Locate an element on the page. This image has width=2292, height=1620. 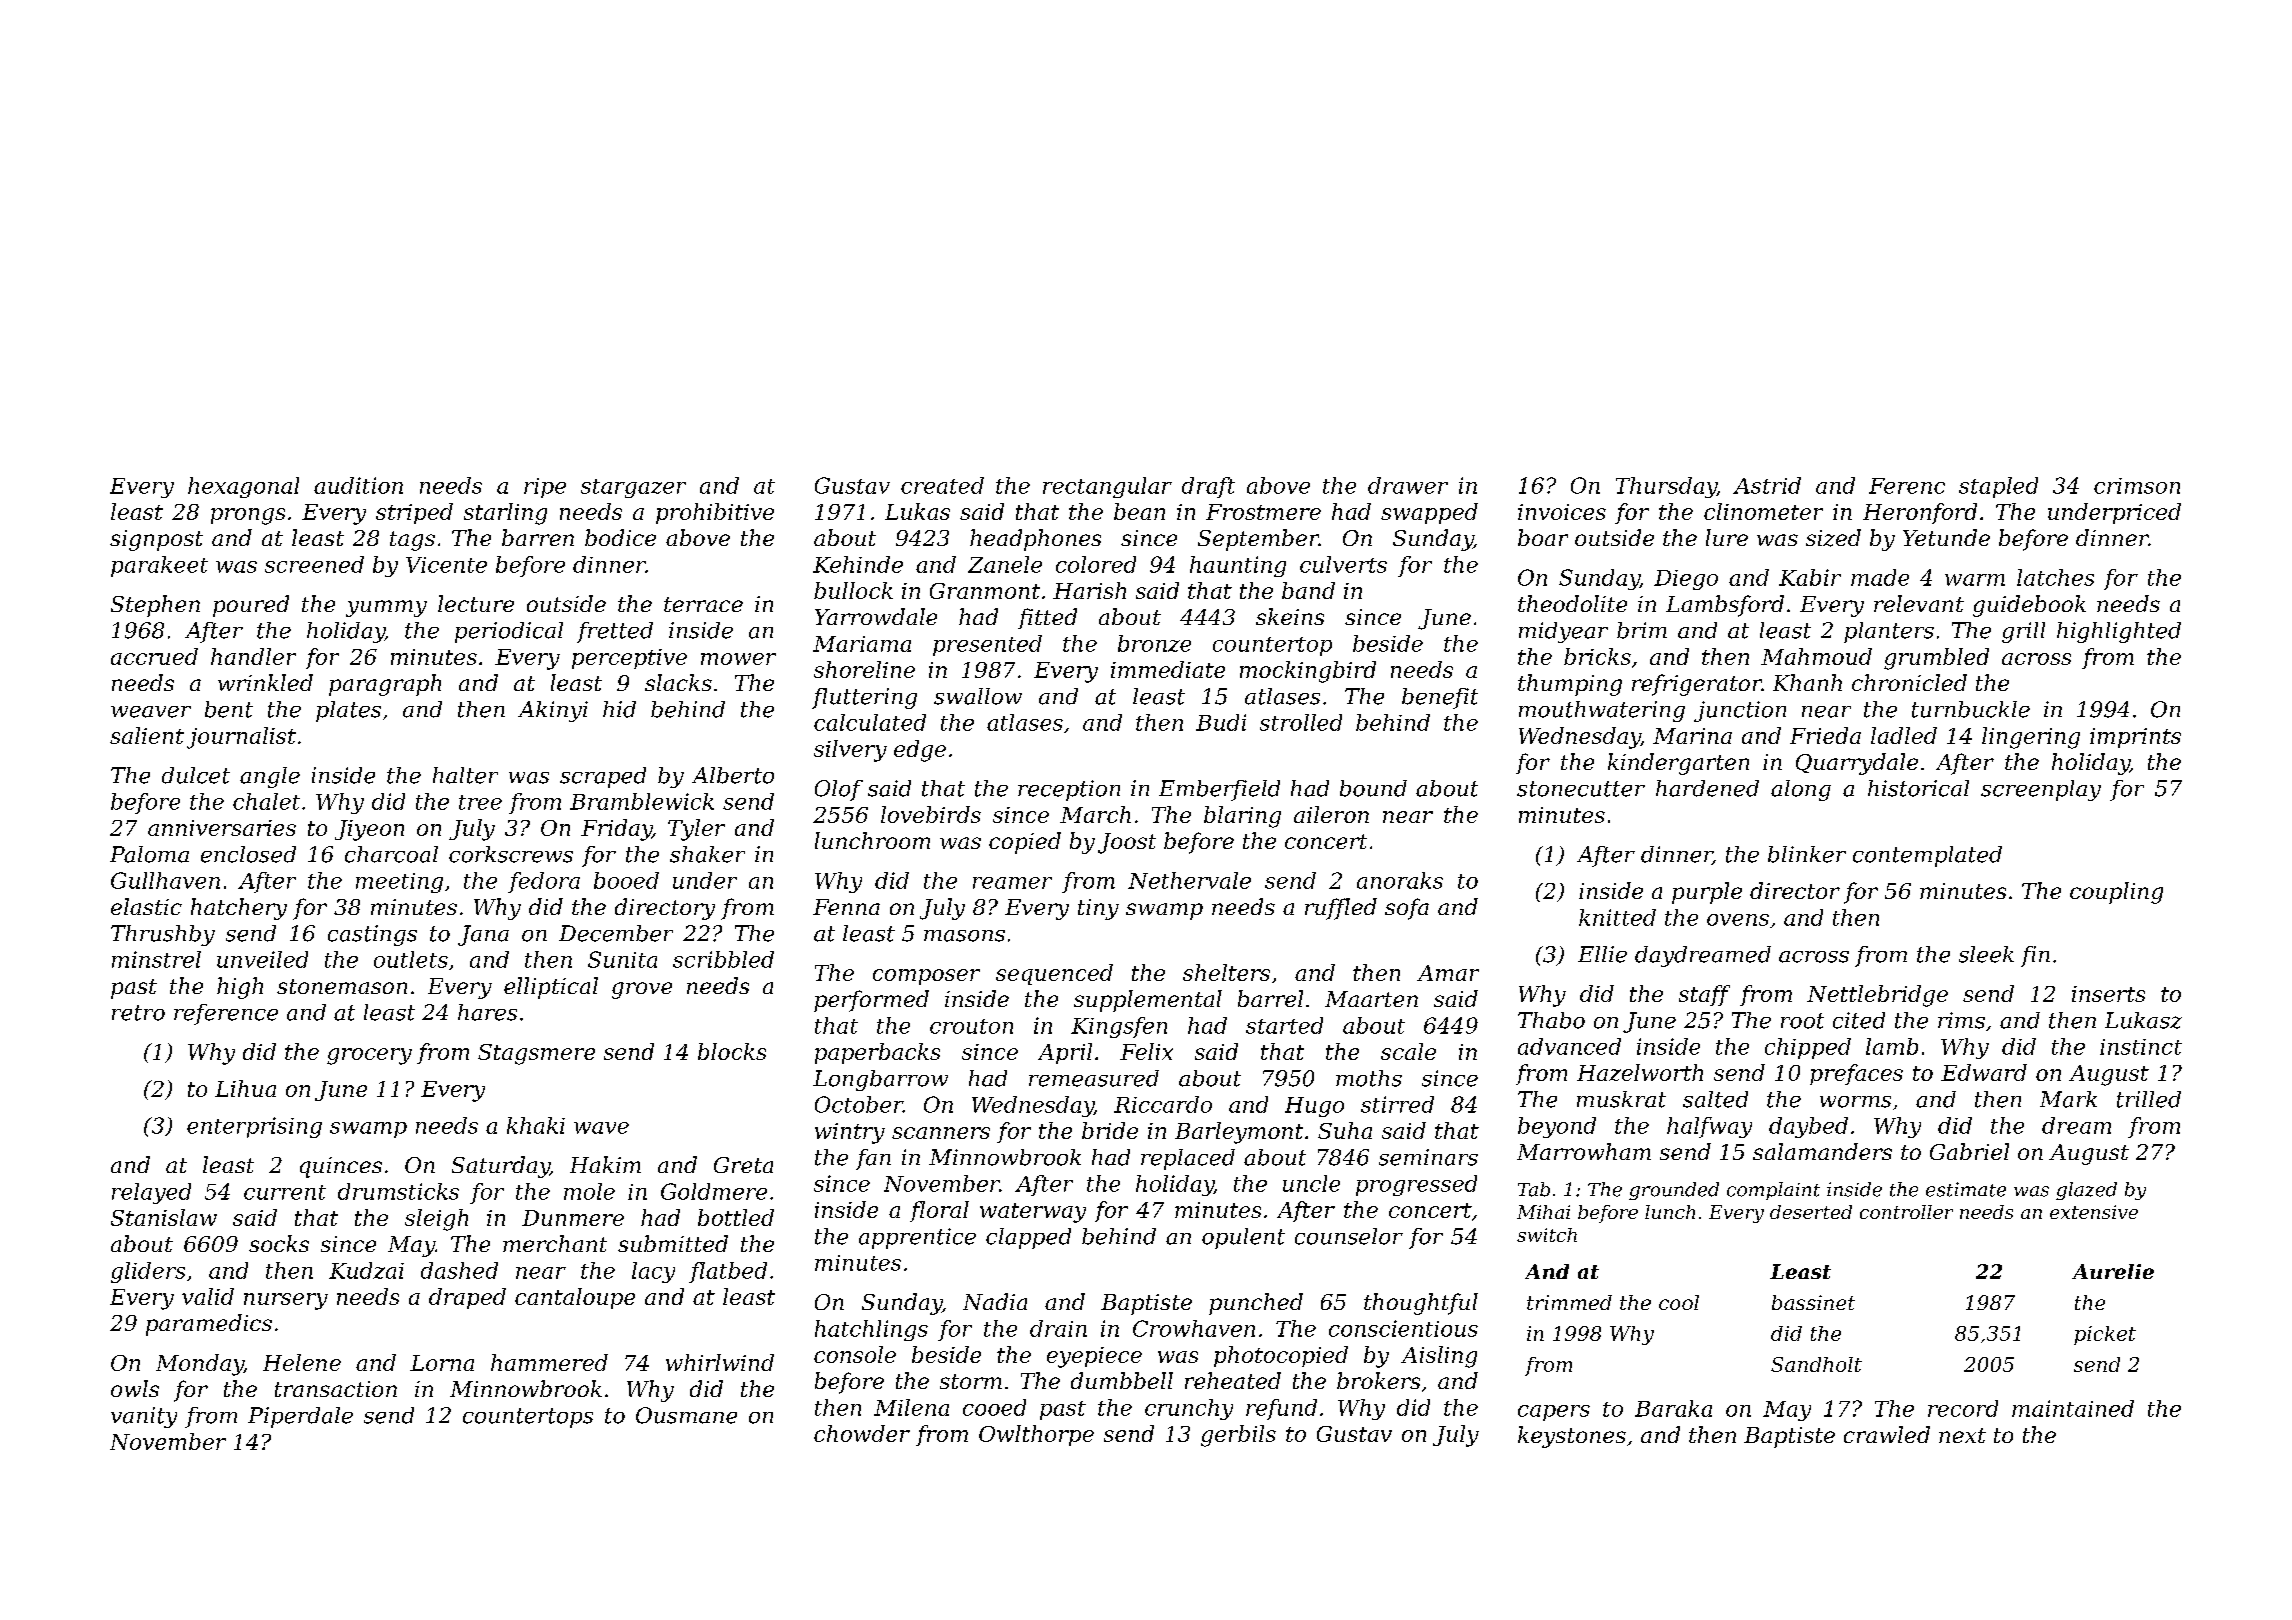
swapped is located at coordinates (1429, 513).
